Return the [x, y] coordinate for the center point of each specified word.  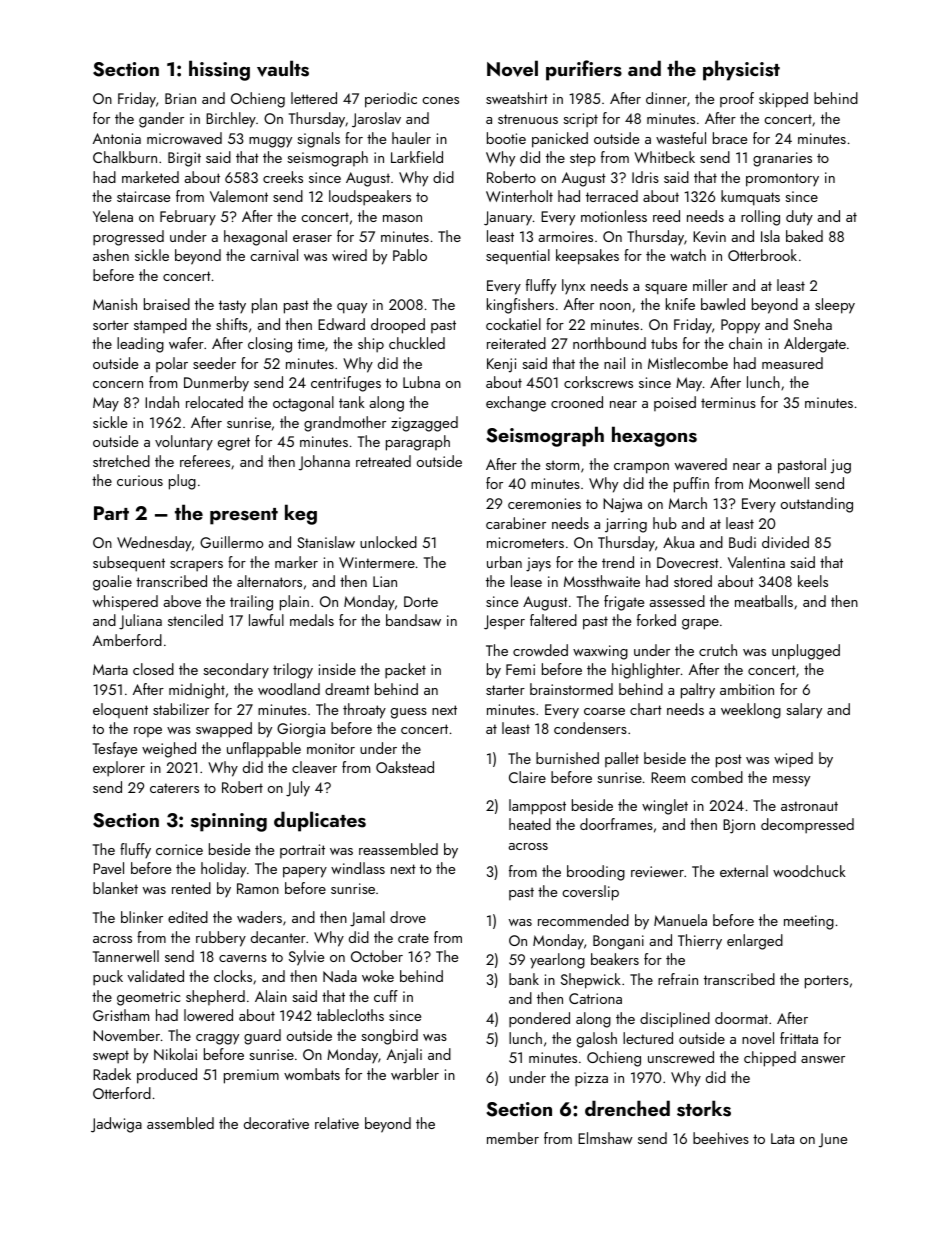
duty [799, 218]
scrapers [196, 566]
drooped [398, 326]
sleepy [835, 306]
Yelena [113, 216]
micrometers [525, 542]
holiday [223, 870]
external [744, 871]
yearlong [557, 961]
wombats [312, 1074]
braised [167, 304]
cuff [386, 996]
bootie [506, 138]
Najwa [622, 505]
